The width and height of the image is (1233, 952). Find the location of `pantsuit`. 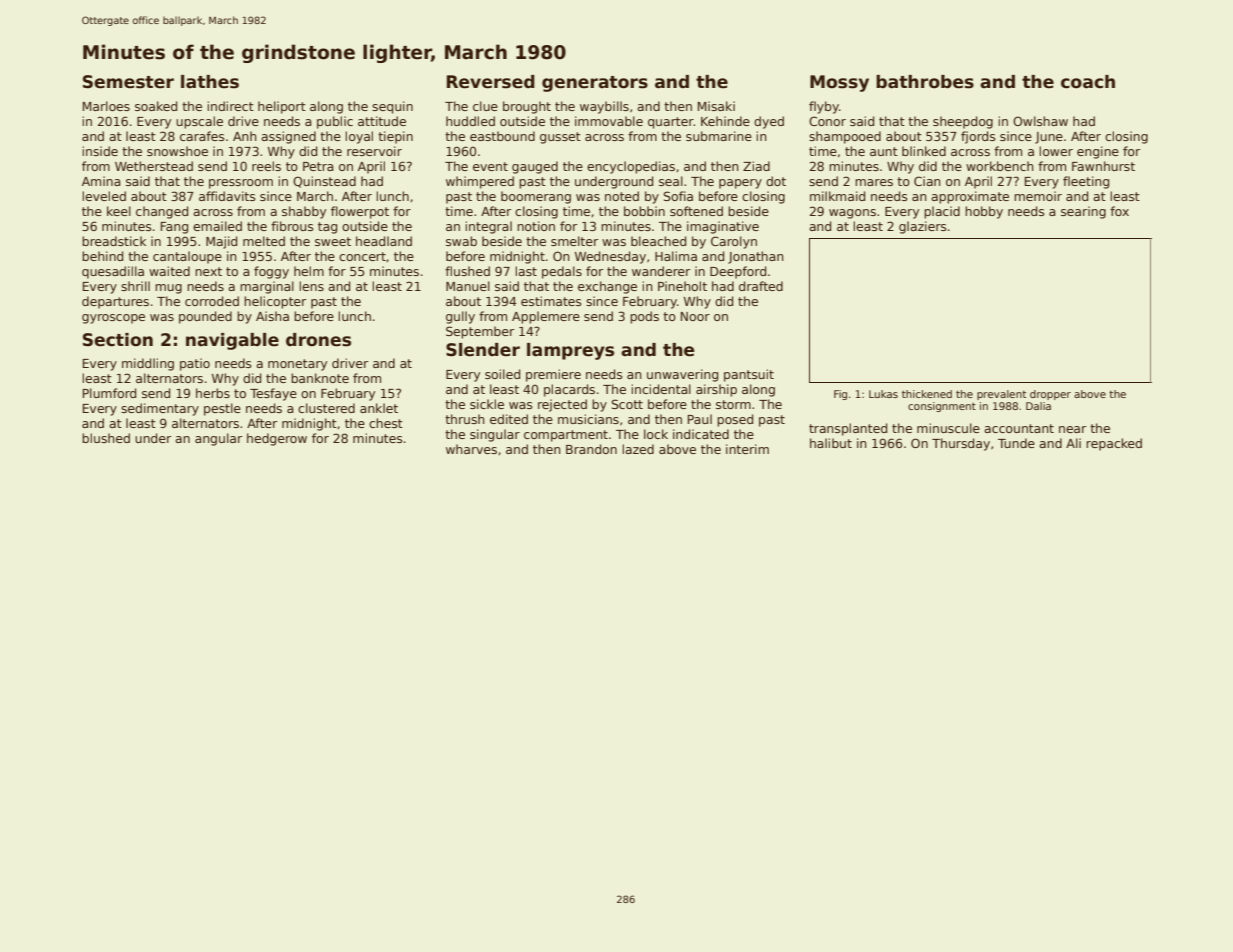

pantsuit is located at coordinates (749, 375).
